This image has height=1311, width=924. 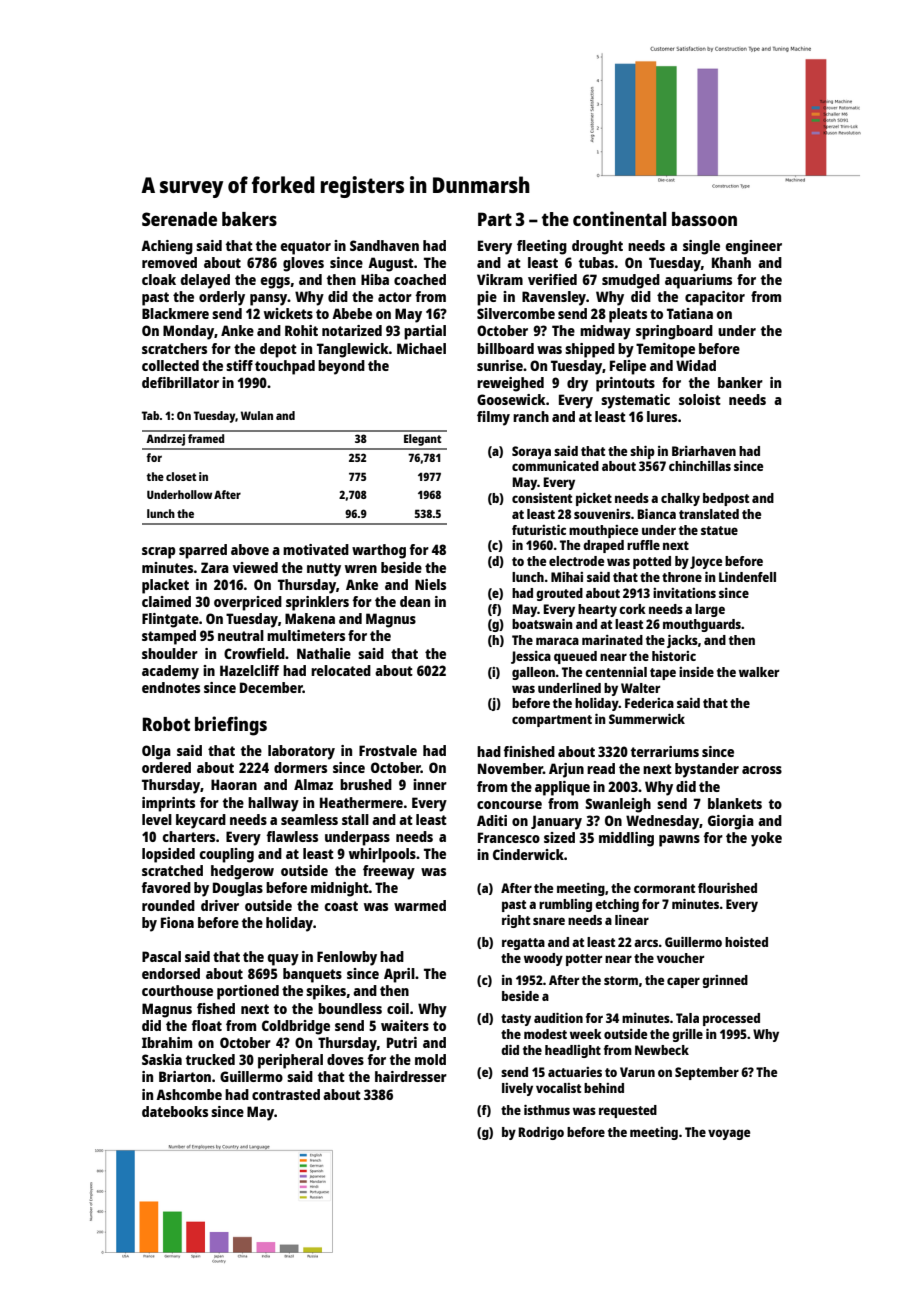 I want to click on engineer, so click(x=754, y=247).
